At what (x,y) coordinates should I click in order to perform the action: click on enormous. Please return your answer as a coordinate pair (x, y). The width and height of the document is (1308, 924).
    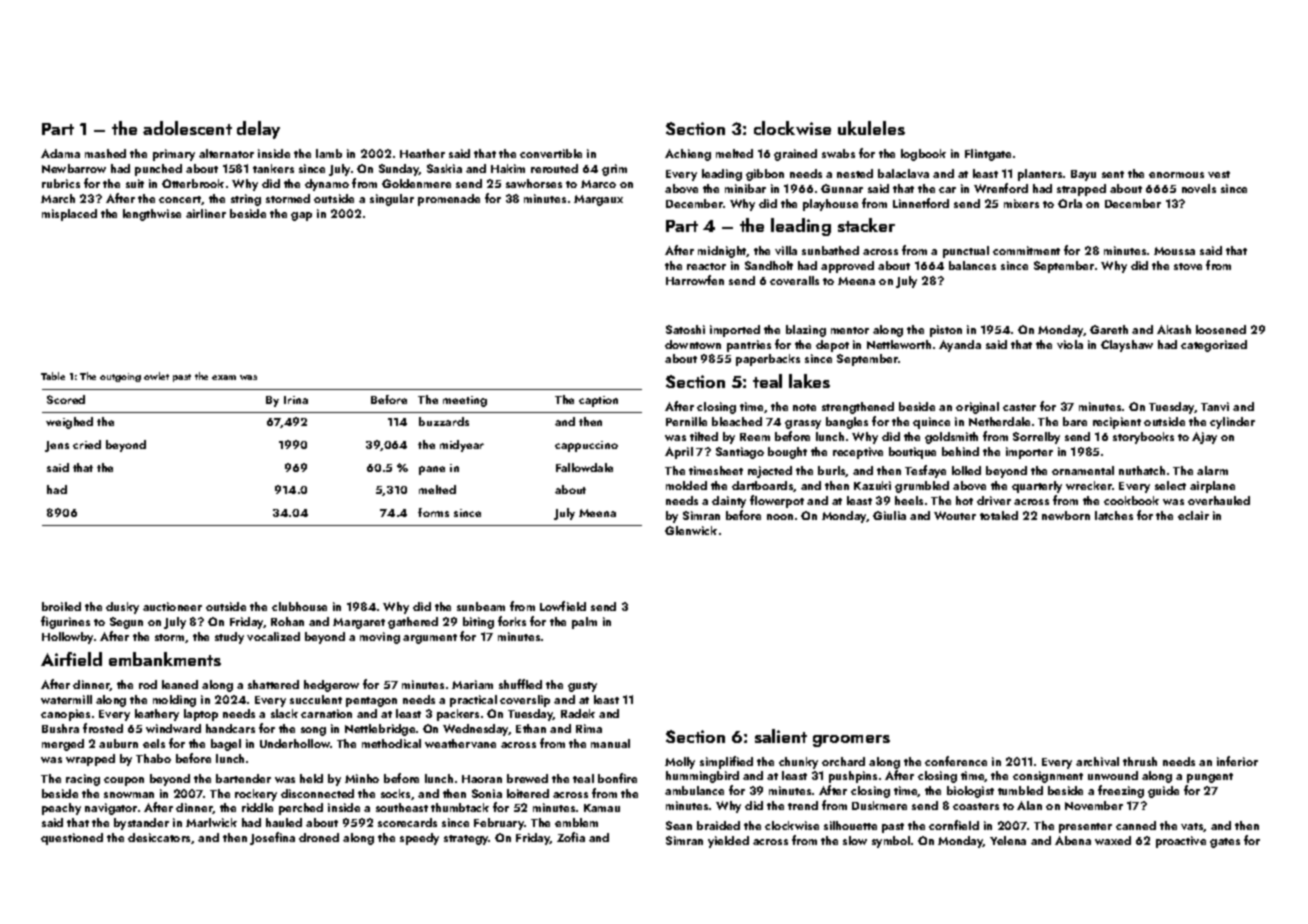
    Looking at the image, I should click on (1176, 175).
